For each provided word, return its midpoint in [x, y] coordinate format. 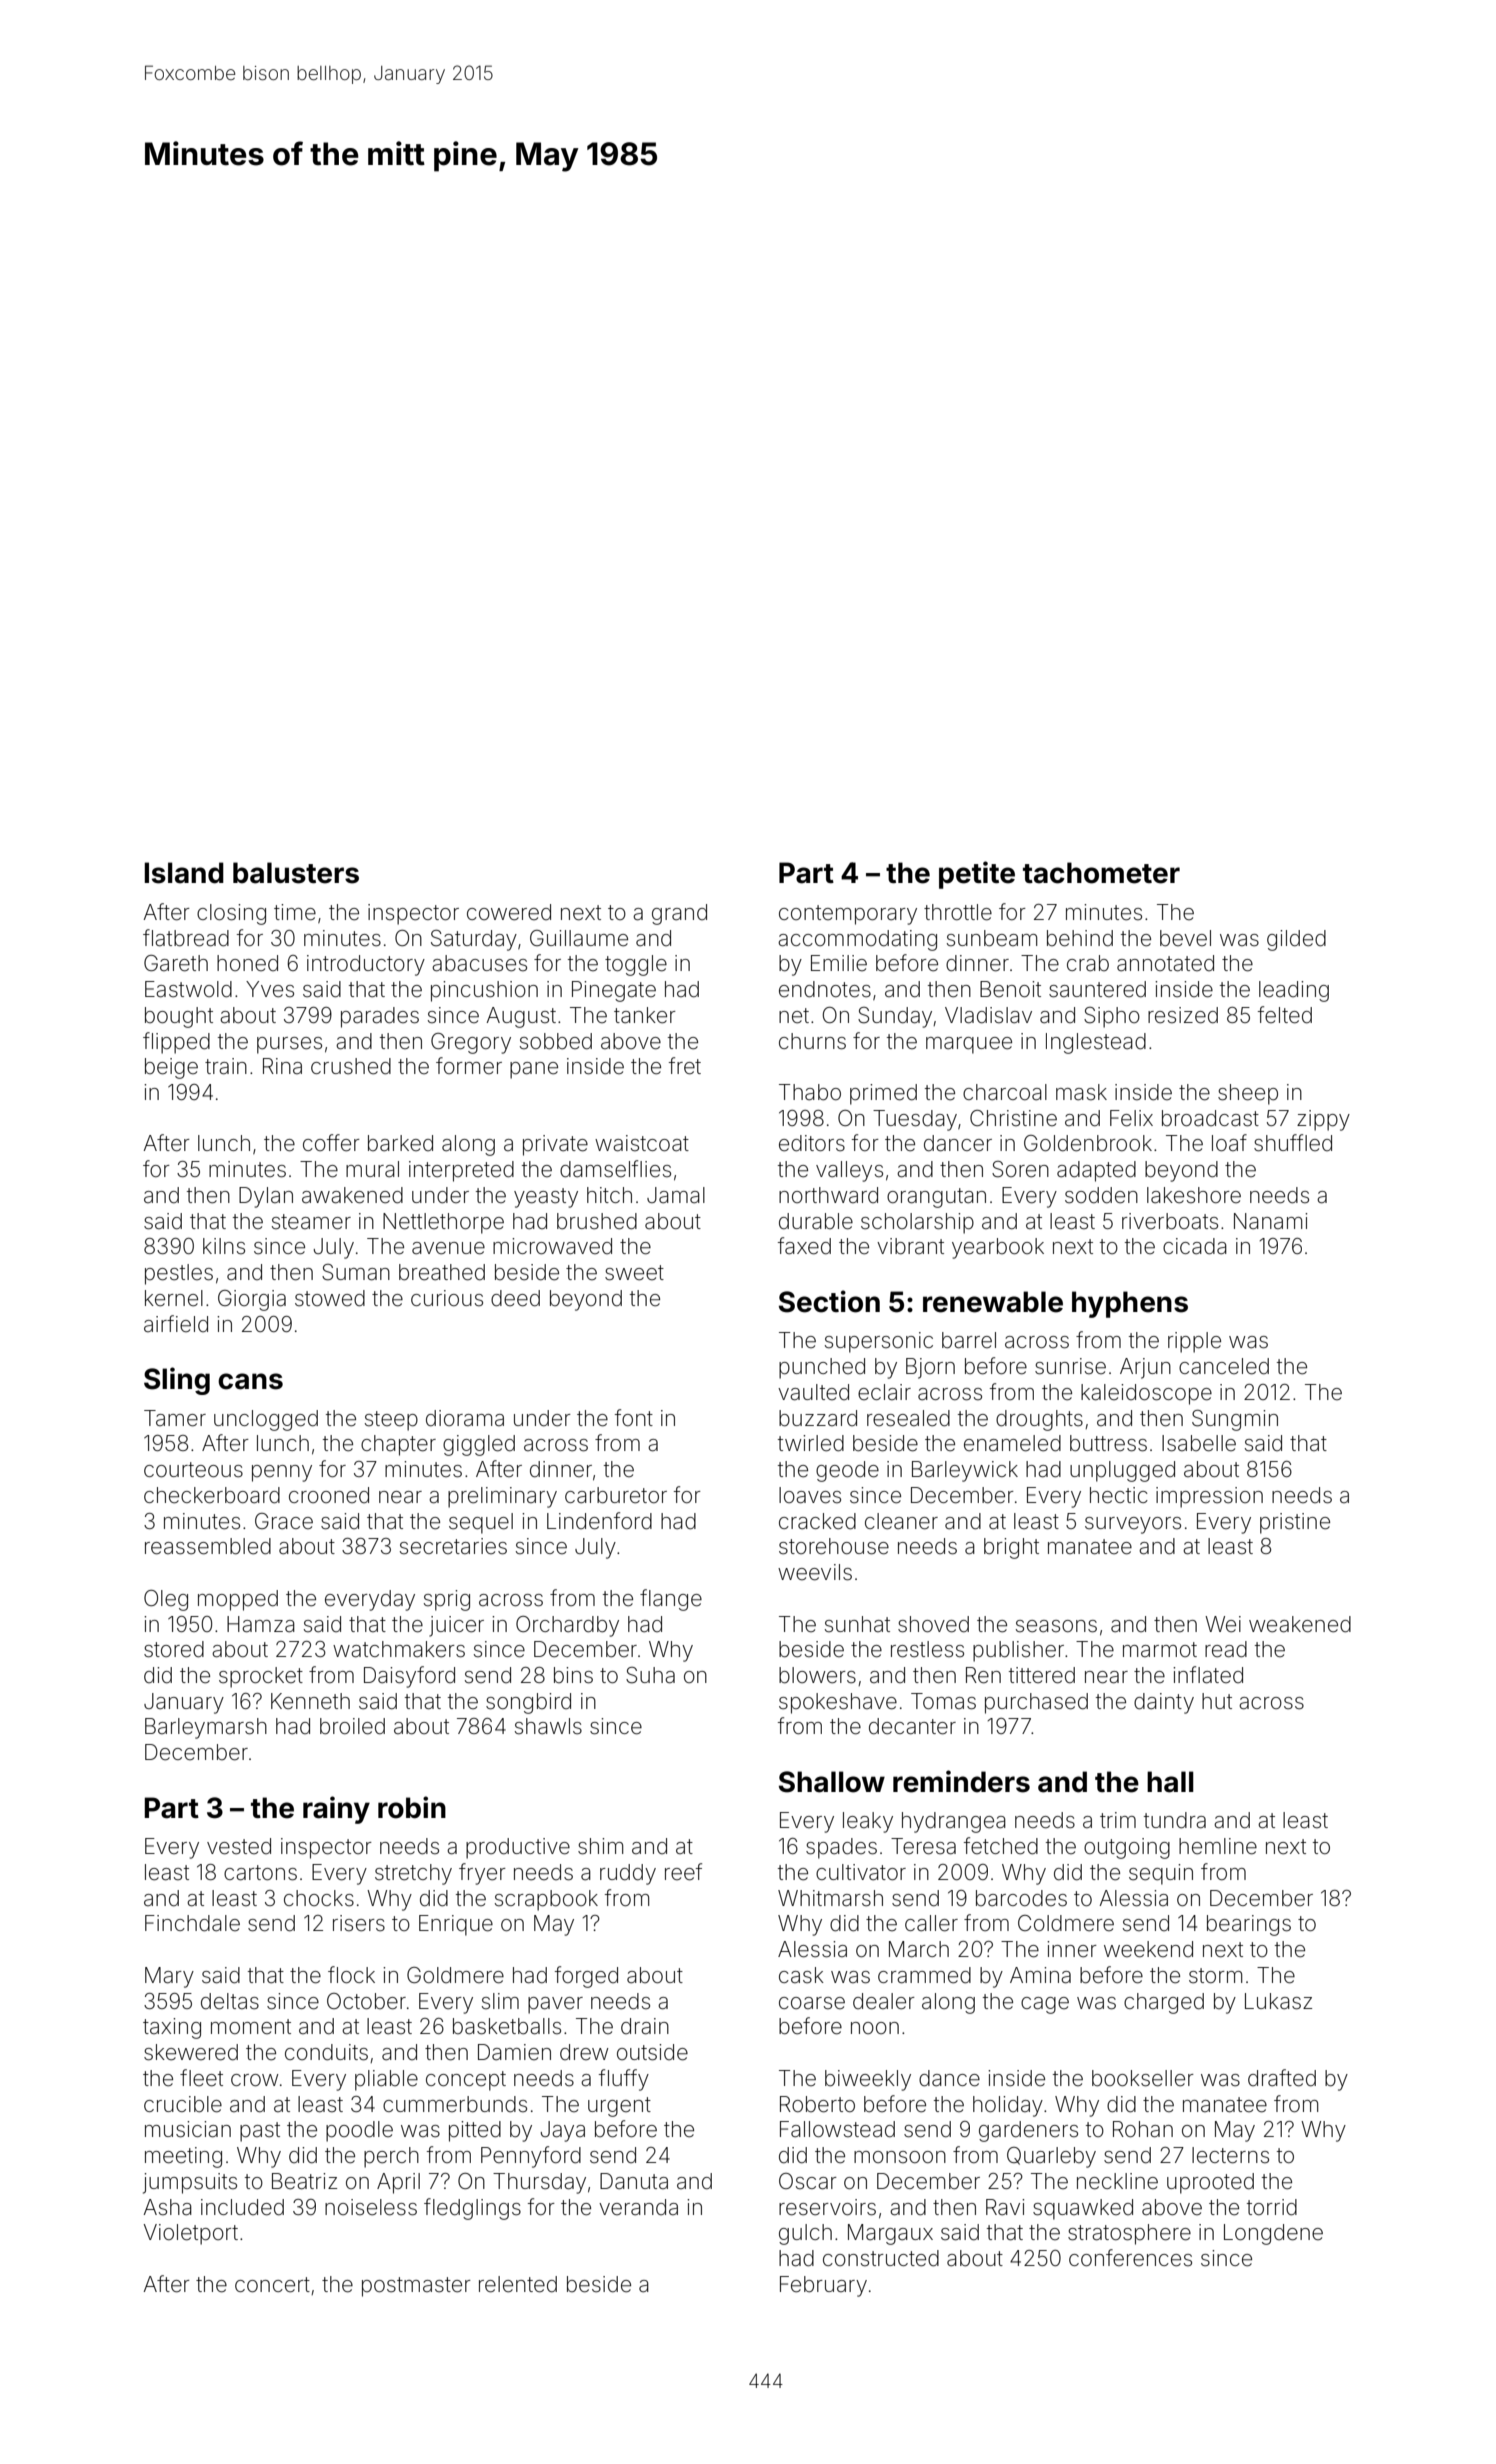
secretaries [453, 1546]
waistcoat [642, 1143]
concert [272, 2285]
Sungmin [1235, 1420]
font [634, 1417]
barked [400, 1143]
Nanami [1270, 1221]
